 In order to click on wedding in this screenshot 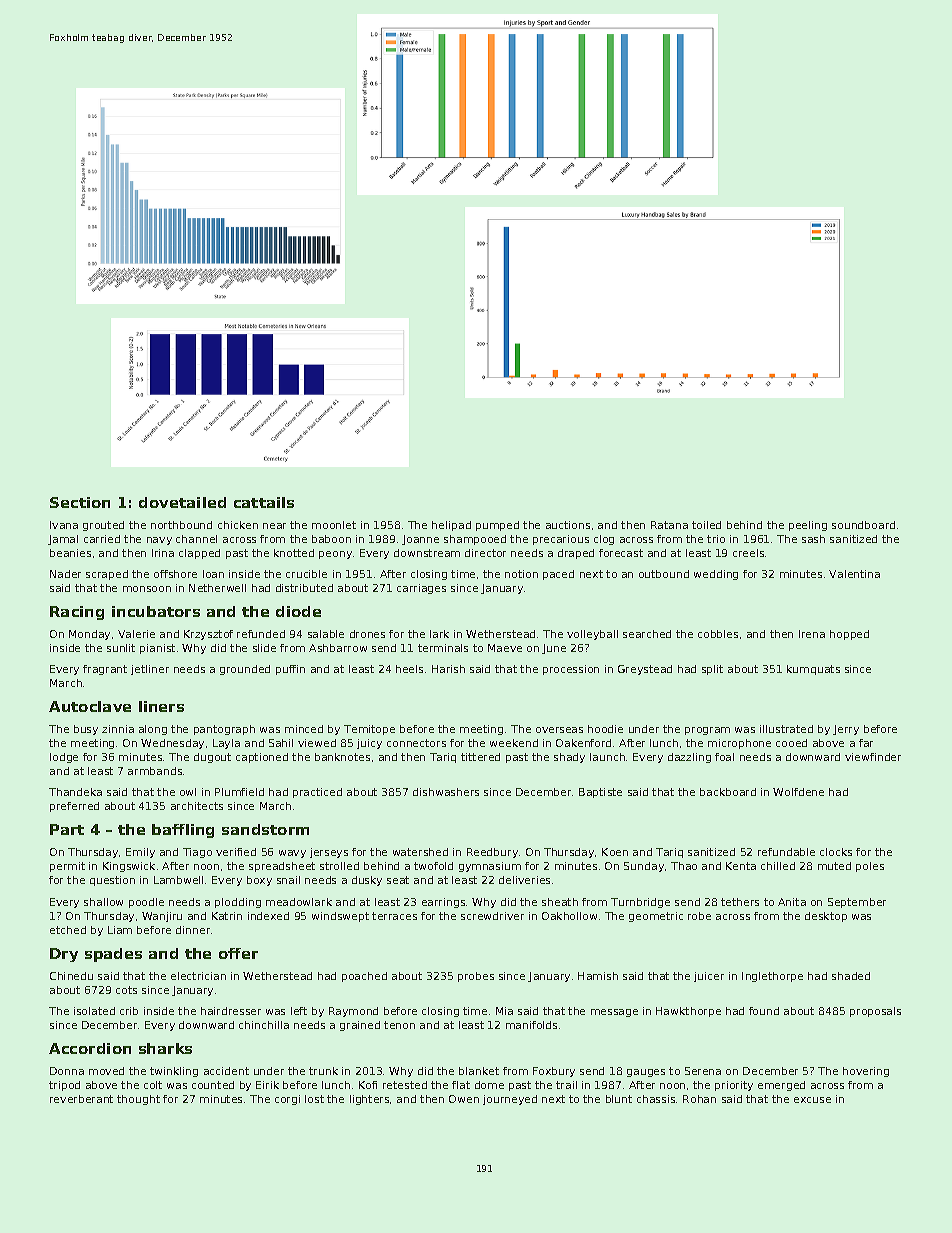, I will do `click(716, 575)`.
